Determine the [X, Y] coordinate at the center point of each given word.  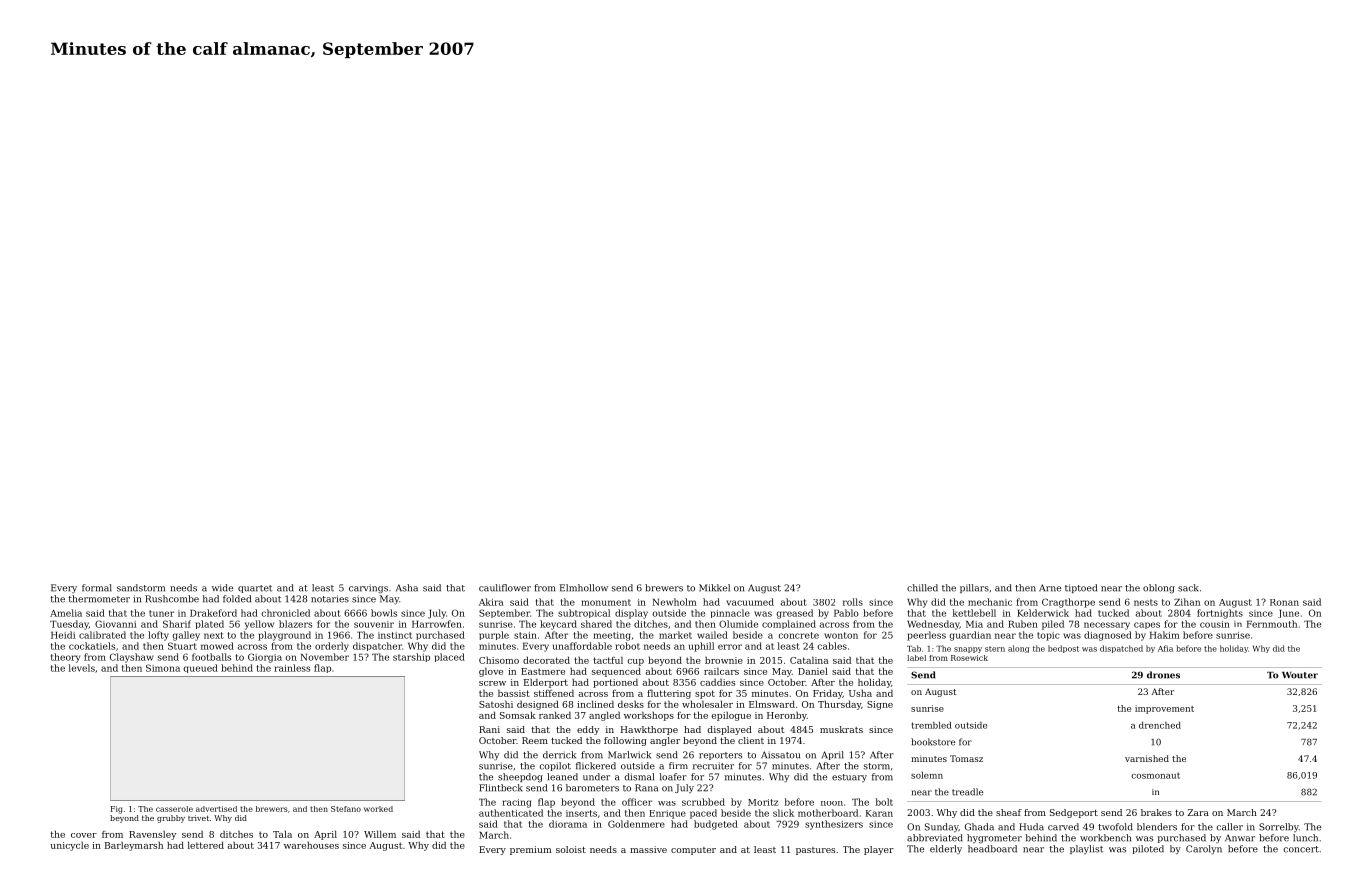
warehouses [311, 845]
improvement [1164, 709]
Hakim [1164, 635]
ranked [555, 715]
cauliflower [505, 588]
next [214, 635]
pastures [815, 851]
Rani [489, 729]
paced [703, 814]
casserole [174, 809]
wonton [841, 635]
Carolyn [1204, 849]
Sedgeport [1074, 813]
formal [97, 588]
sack [1188, 588]
